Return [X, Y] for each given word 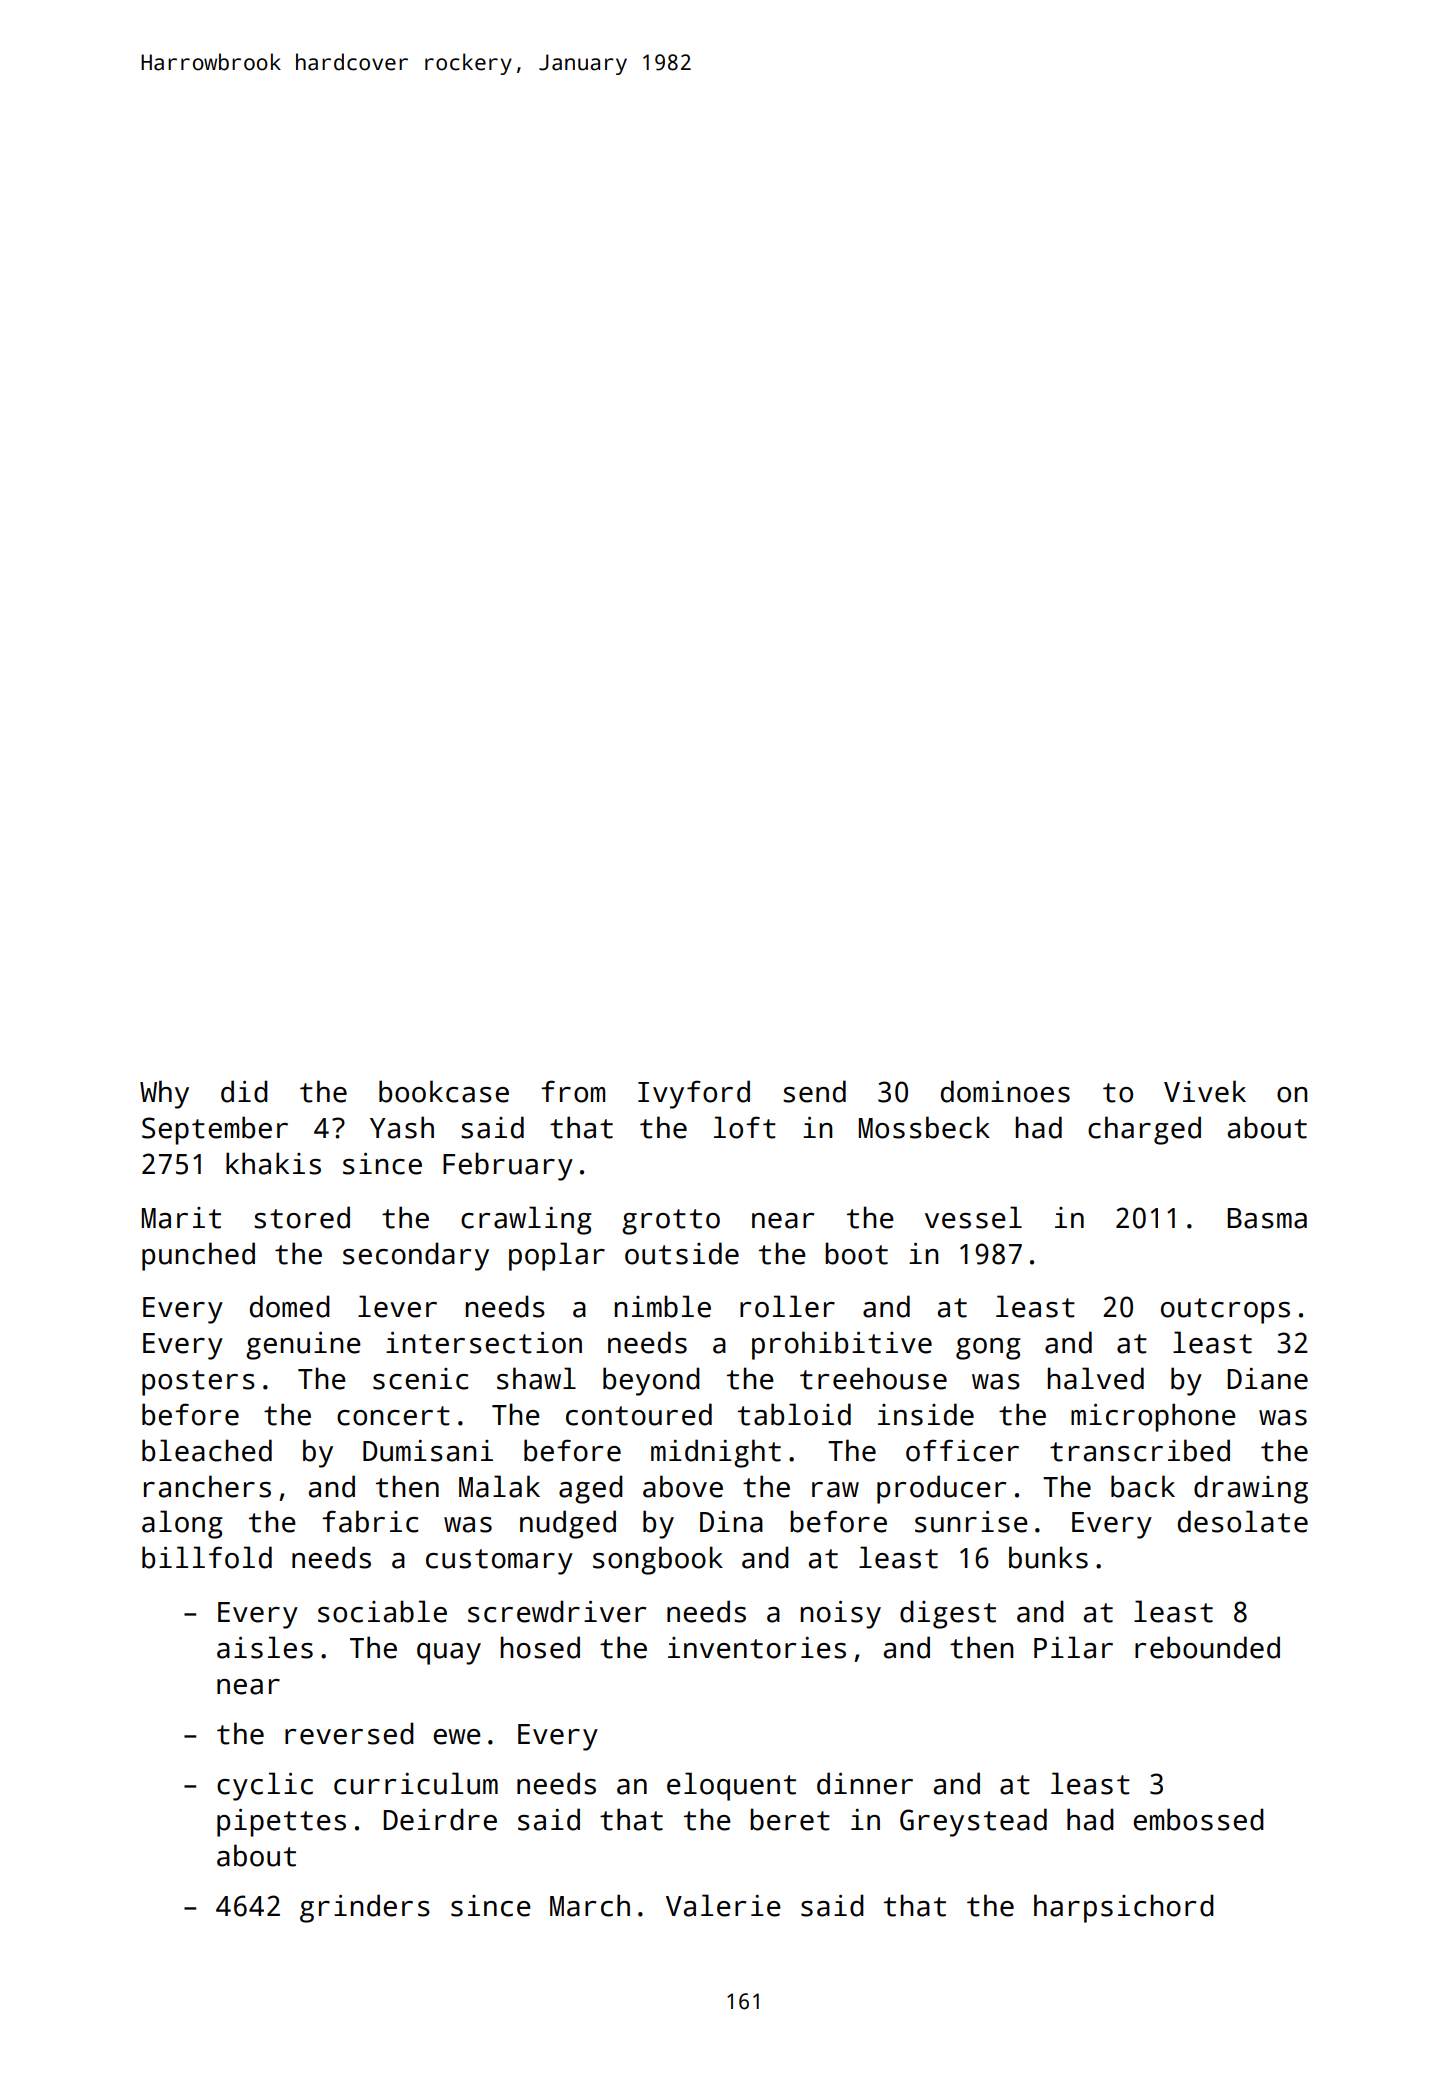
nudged [568, 1524]
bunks [1048, 1557]
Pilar [1073, 1647]
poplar [557, 1256]
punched [198, 1256]
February [508, 1166]
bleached [207, 1450]
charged [1144, 1130]
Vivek [1205, 1091]
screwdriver [557, 1611]
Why [164, 1094]
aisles [265, 1647]
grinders [365, 1908]
